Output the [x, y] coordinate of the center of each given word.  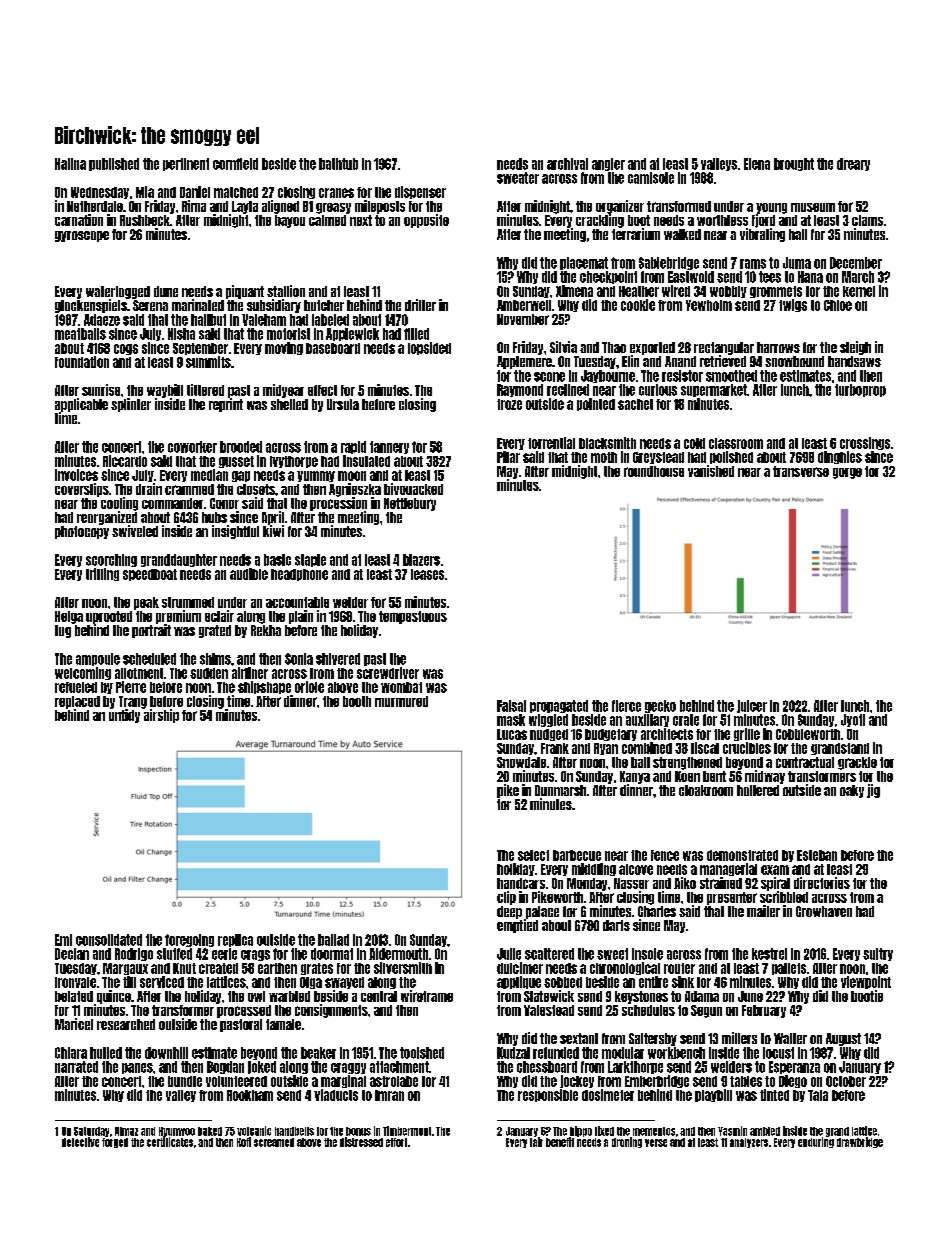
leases [427, 574]
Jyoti [853, 720]
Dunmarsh [560, 790]
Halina [70, 164]
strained [721, 883]
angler [608, 164]
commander [172, 503]
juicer [752, 706]
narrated [76, 1067]
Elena [757, 164]
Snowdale [521, 762]
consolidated [109, 940]
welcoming [83, 673]
